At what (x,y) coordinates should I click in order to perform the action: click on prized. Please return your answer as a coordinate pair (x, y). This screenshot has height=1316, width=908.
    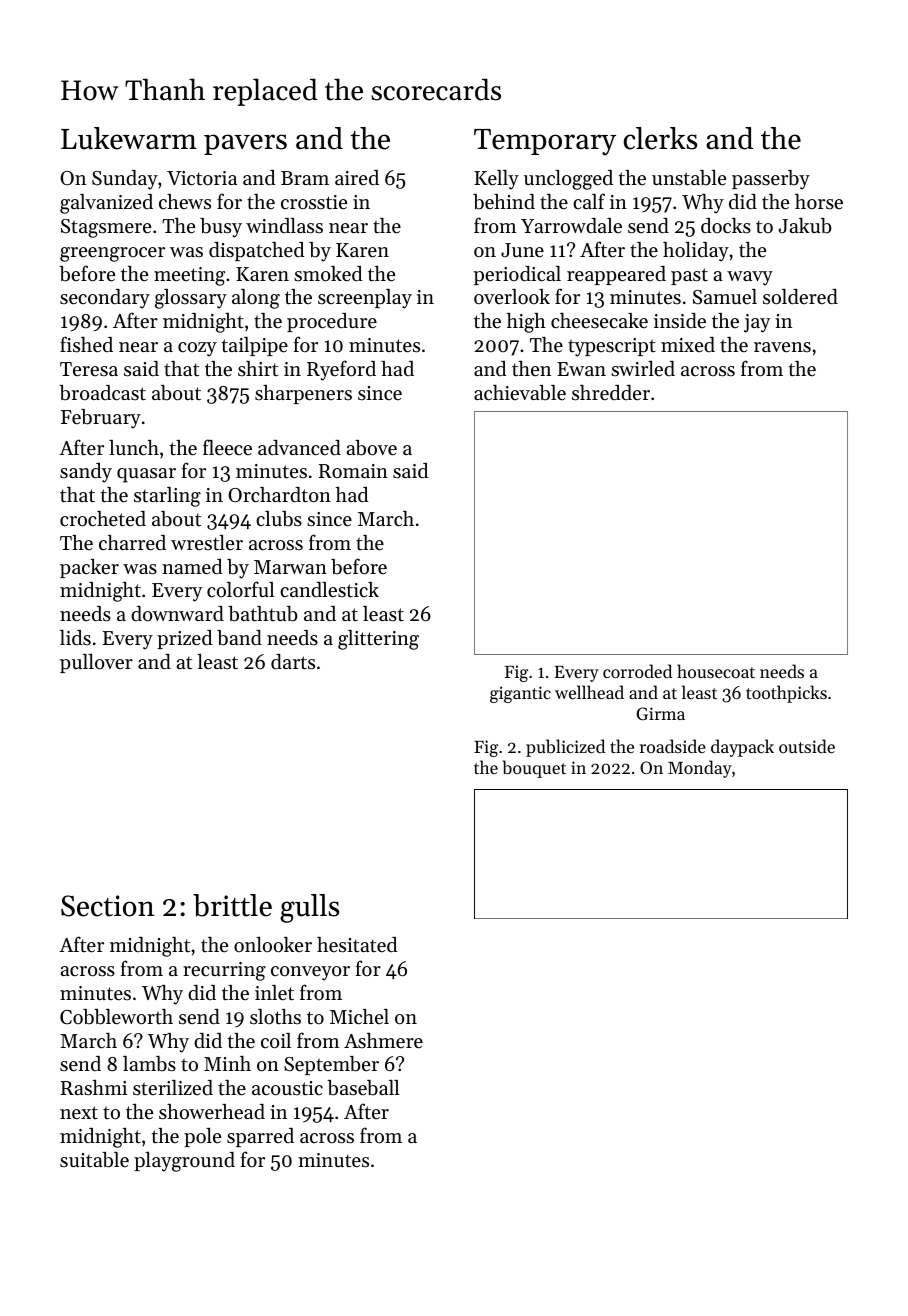
    Looking at the image, I should click on (184, 639).
